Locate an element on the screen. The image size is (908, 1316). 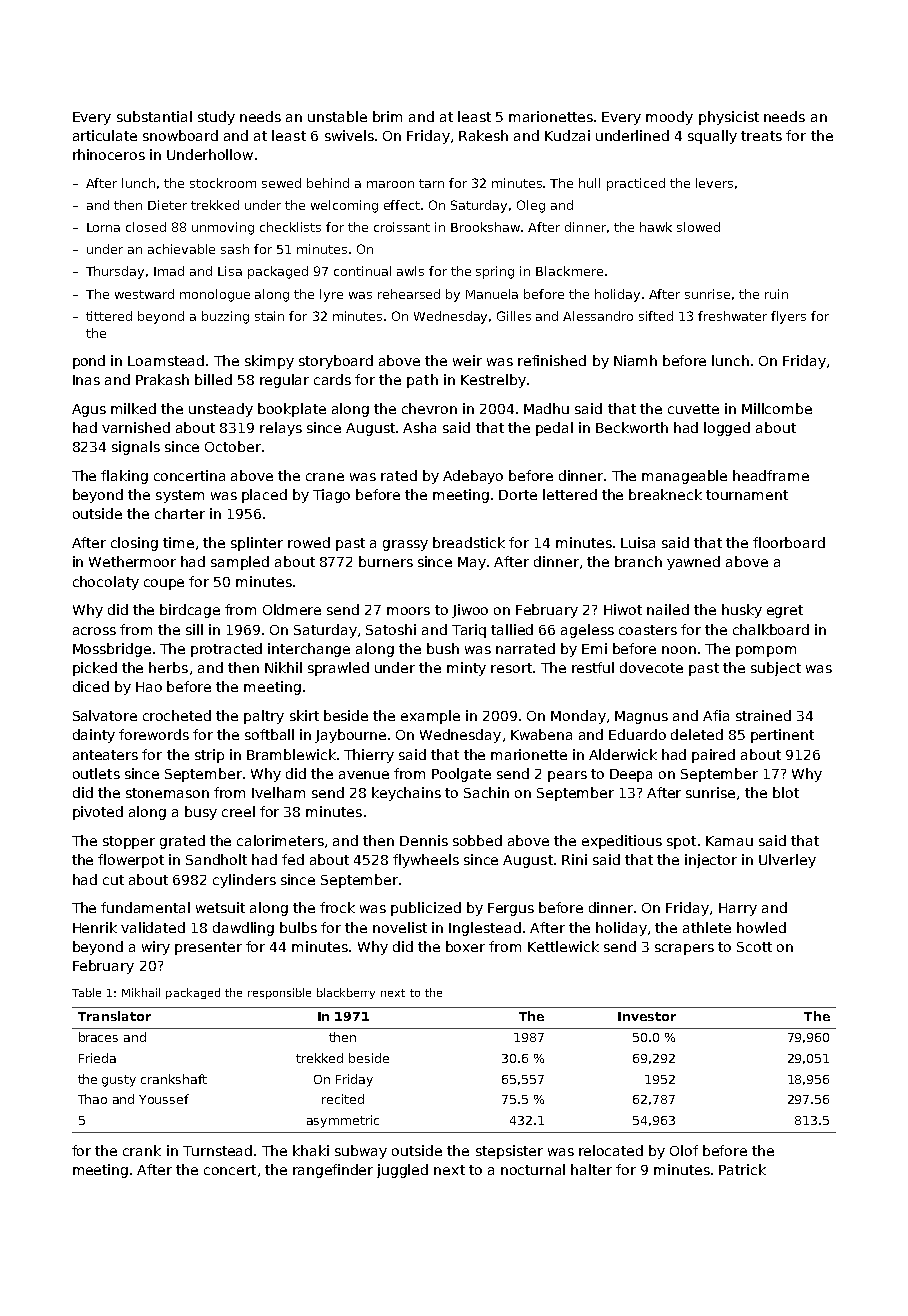
stopper is located at coordinates (129, 842).
